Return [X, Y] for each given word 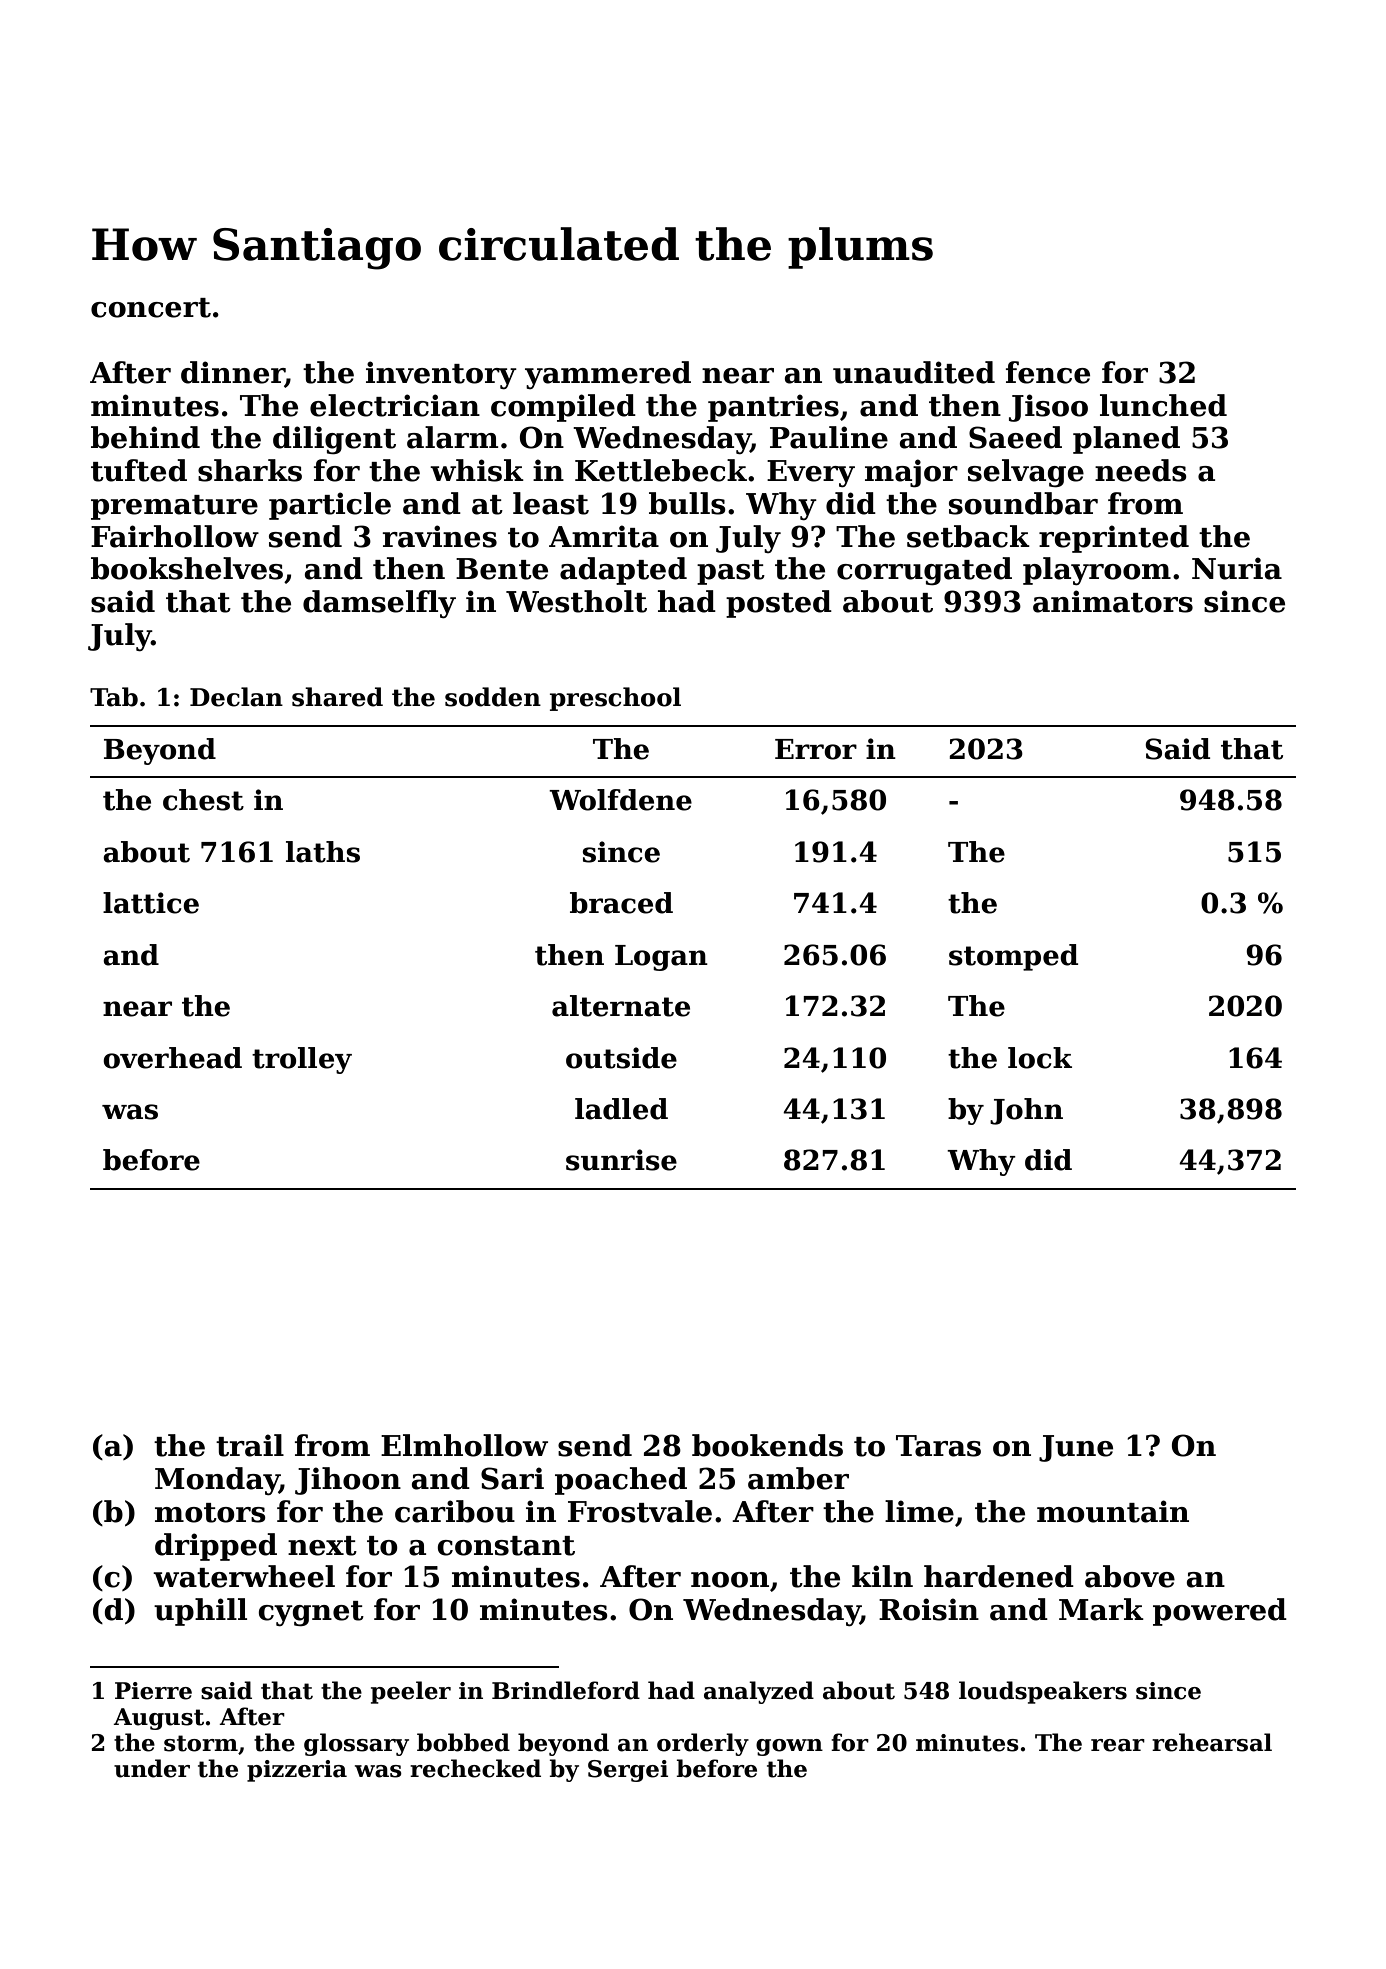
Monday [217, 1481]
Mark [1101, 1609]
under [152, 1768]
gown [789, 1747]
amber [798, 1478]
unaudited [914, 372]
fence [1048, 372]
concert [151, 308]
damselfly [379, 604]
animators [1113, 601]
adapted [623, 571]
